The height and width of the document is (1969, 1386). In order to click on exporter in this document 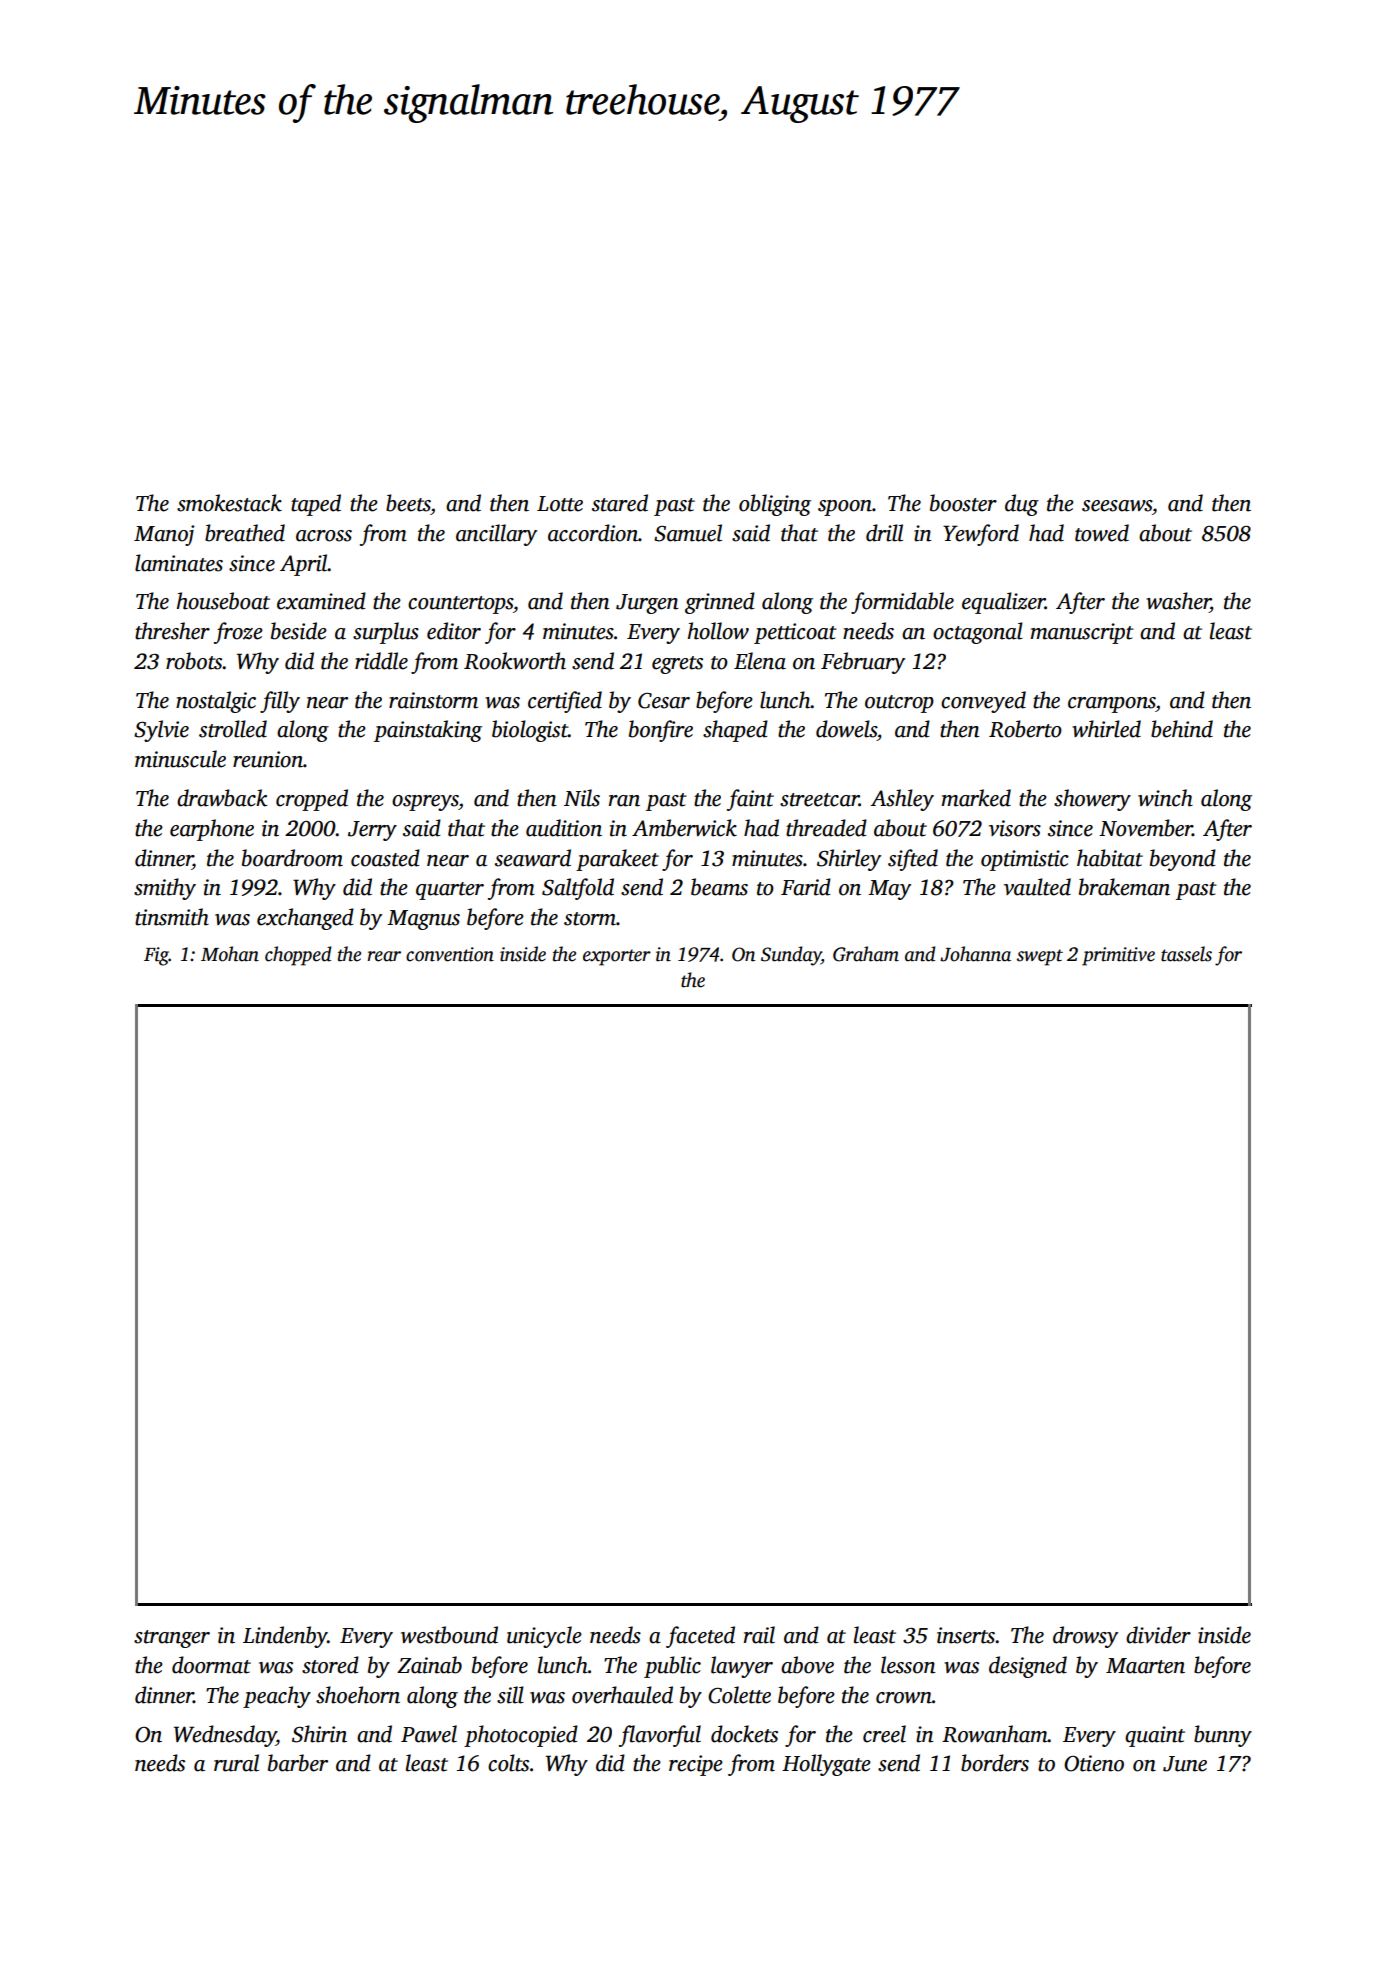, I will do `click(617, 957)`.
